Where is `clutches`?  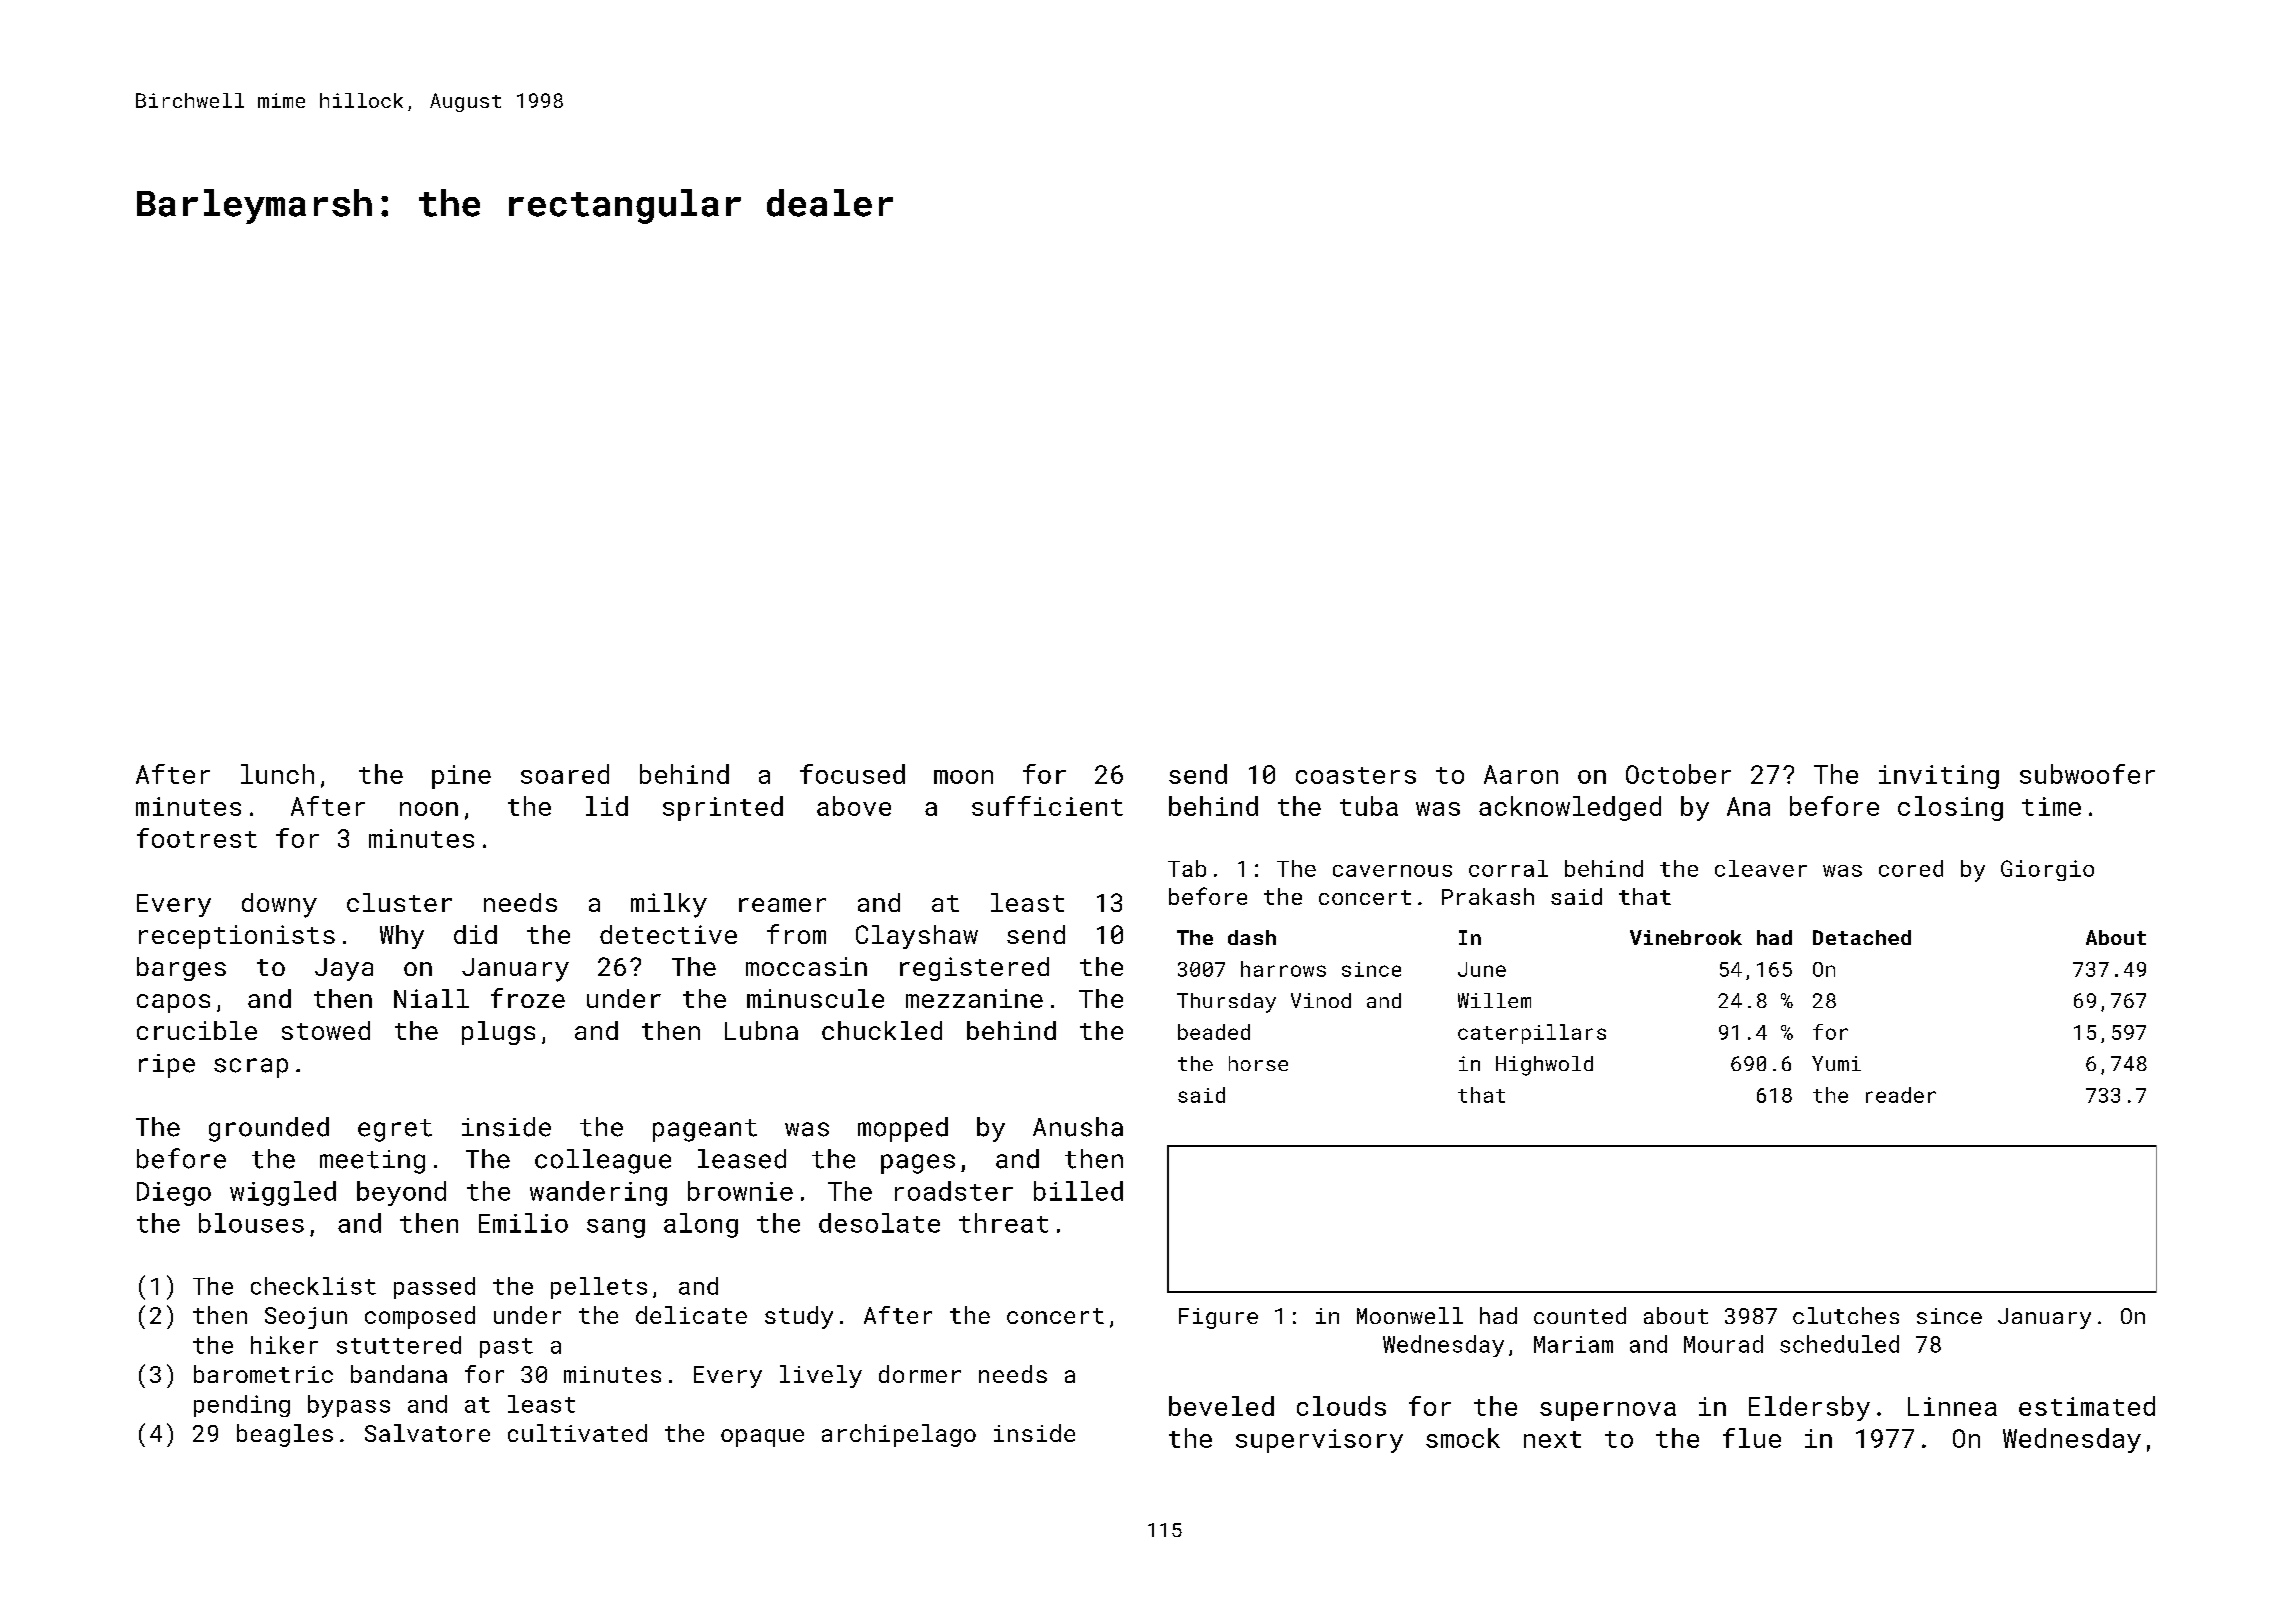
clutches is located at coordinates (1846, 1315).
